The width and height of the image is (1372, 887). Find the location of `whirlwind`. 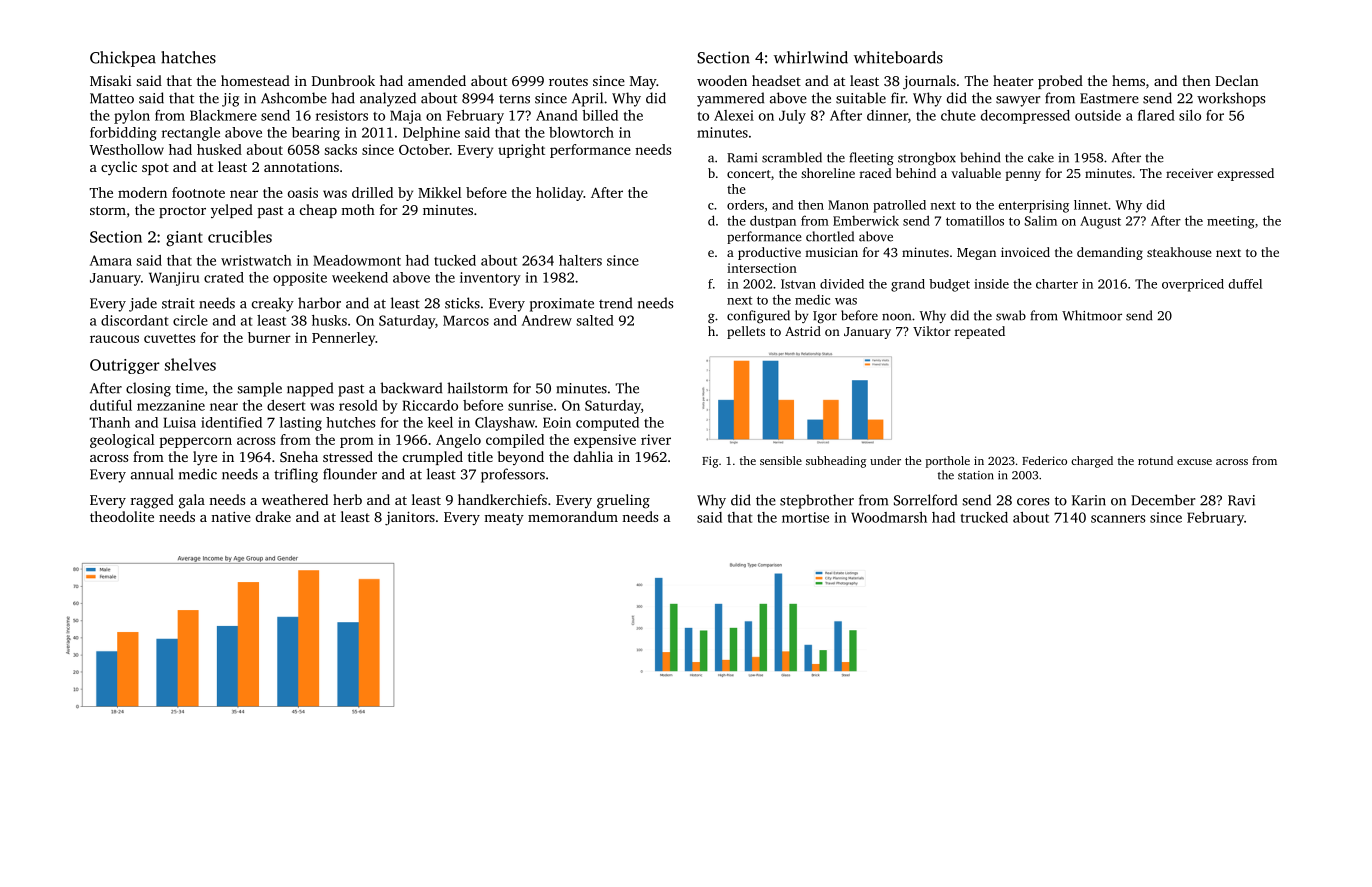

whirlwind is located at coordinates (811, 57).
